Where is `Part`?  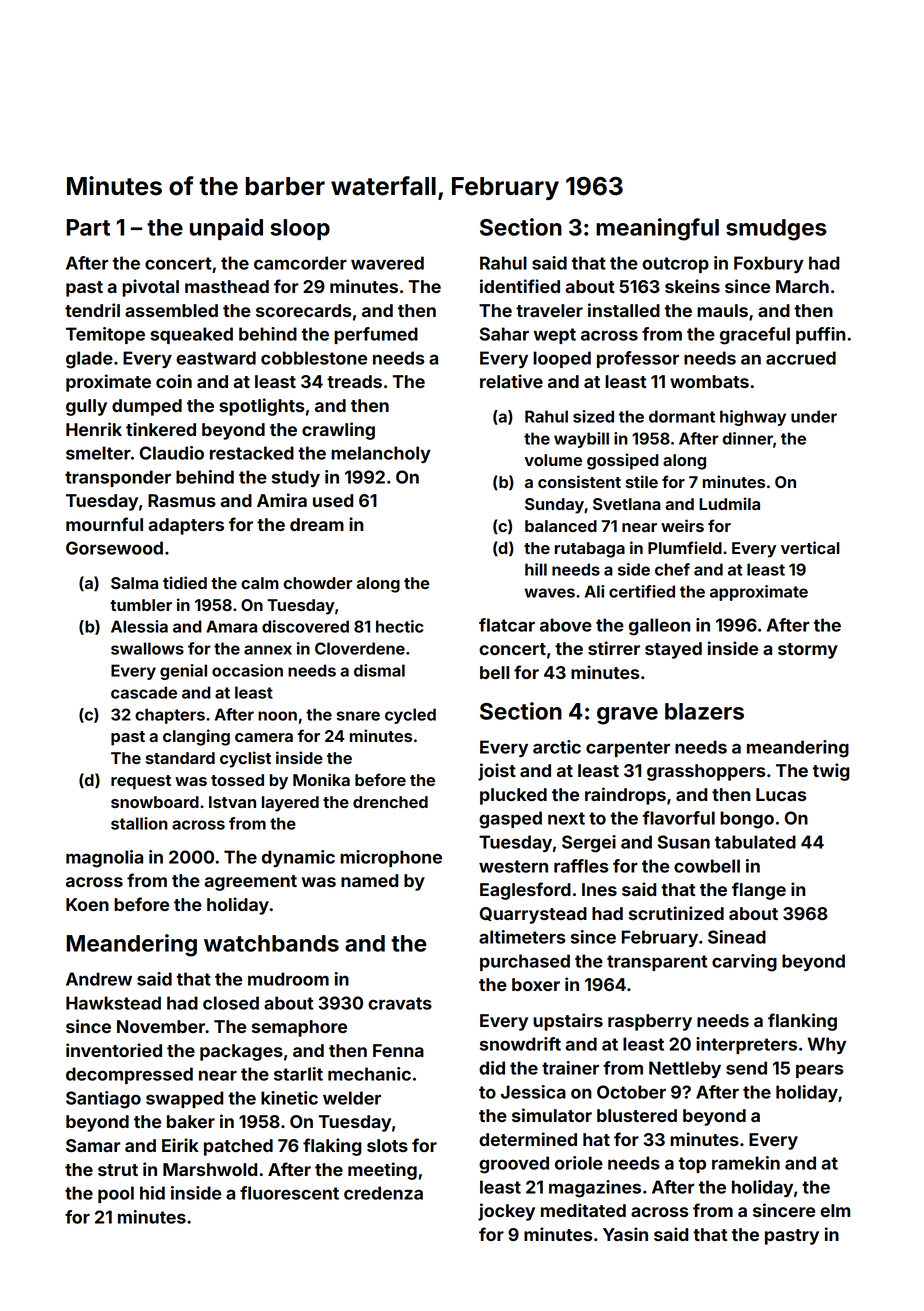
Part is located at coordinates (88, 227).
